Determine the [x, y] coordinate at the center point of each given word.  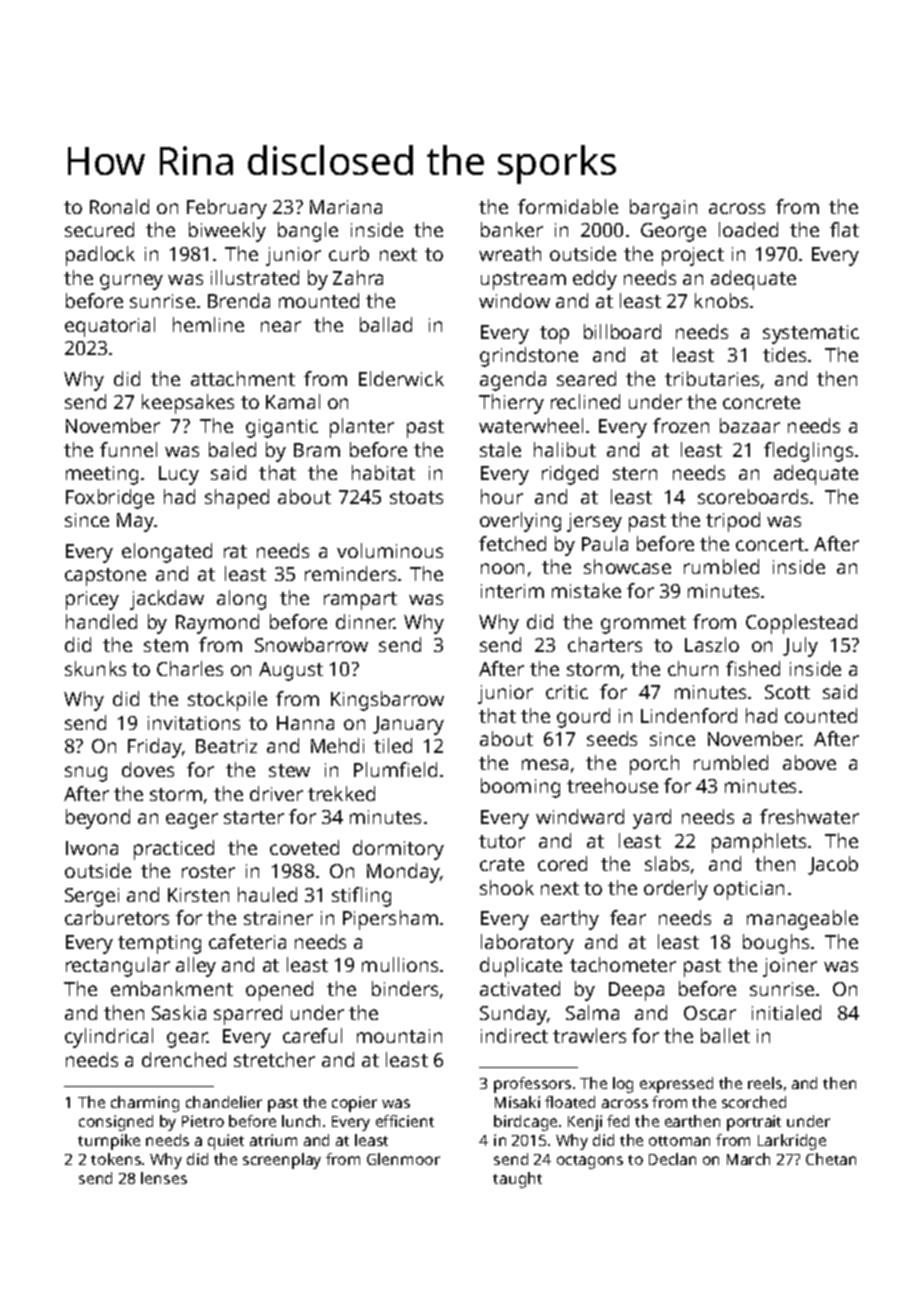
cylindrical [109, 1038]
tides [784, 354]
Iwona [92, 848]
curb [349, 253]
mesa [545, 764]
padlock [100, 256]
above [809, 762]
